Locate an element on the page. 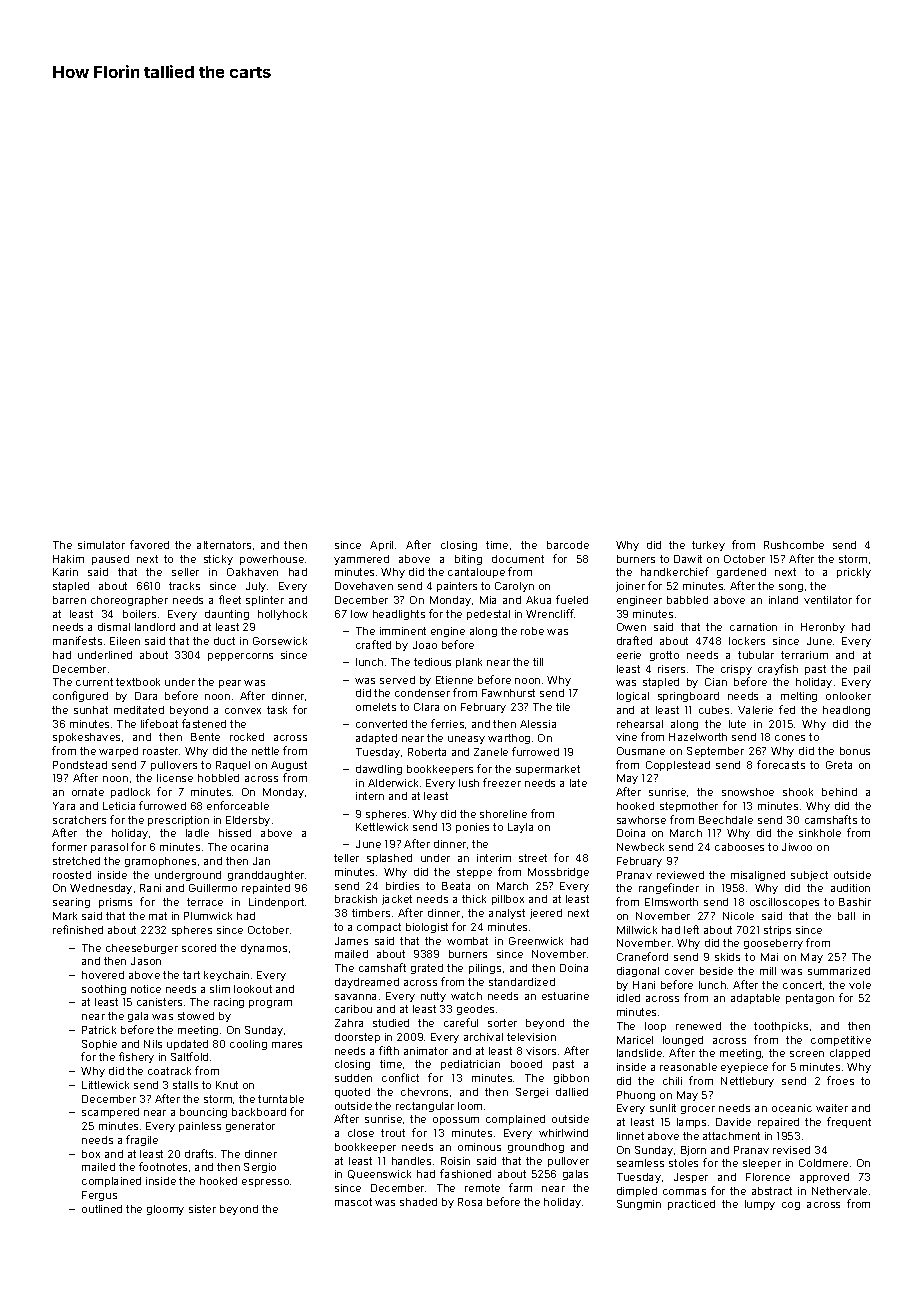 Image resolution: width=924 pixels, height=1308 pixels. Fawnhurst is located at coordinates (508, 693).
